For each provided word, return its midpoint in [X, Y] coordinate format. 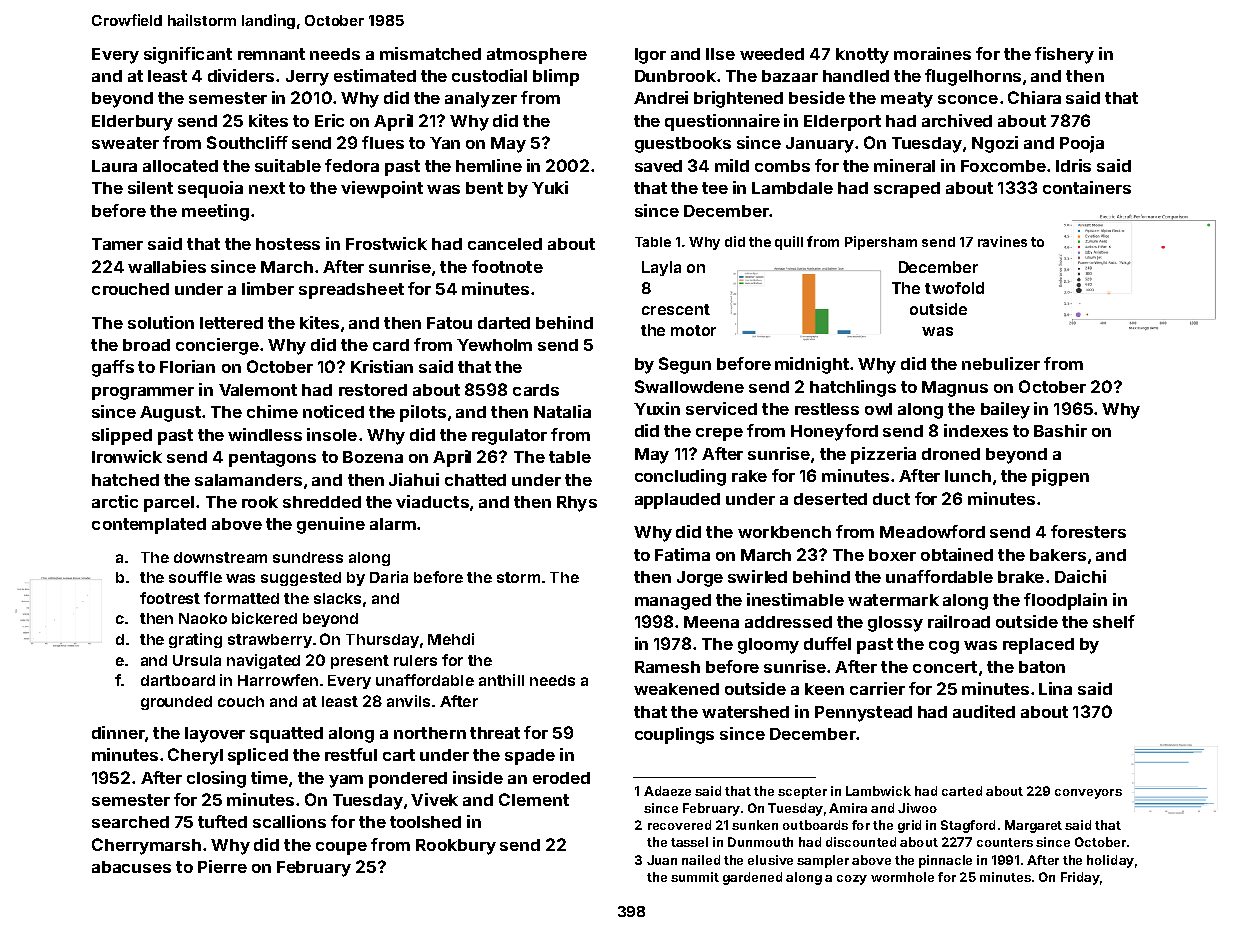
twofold [954, 288]
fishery [1064, 55]
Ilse [720, 54]
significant [188, 55]
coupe [341, 848]
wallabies [167, 266]
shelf [1114, 621]
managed [673, 602]
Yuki [550, 187]
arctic [115, 501]
